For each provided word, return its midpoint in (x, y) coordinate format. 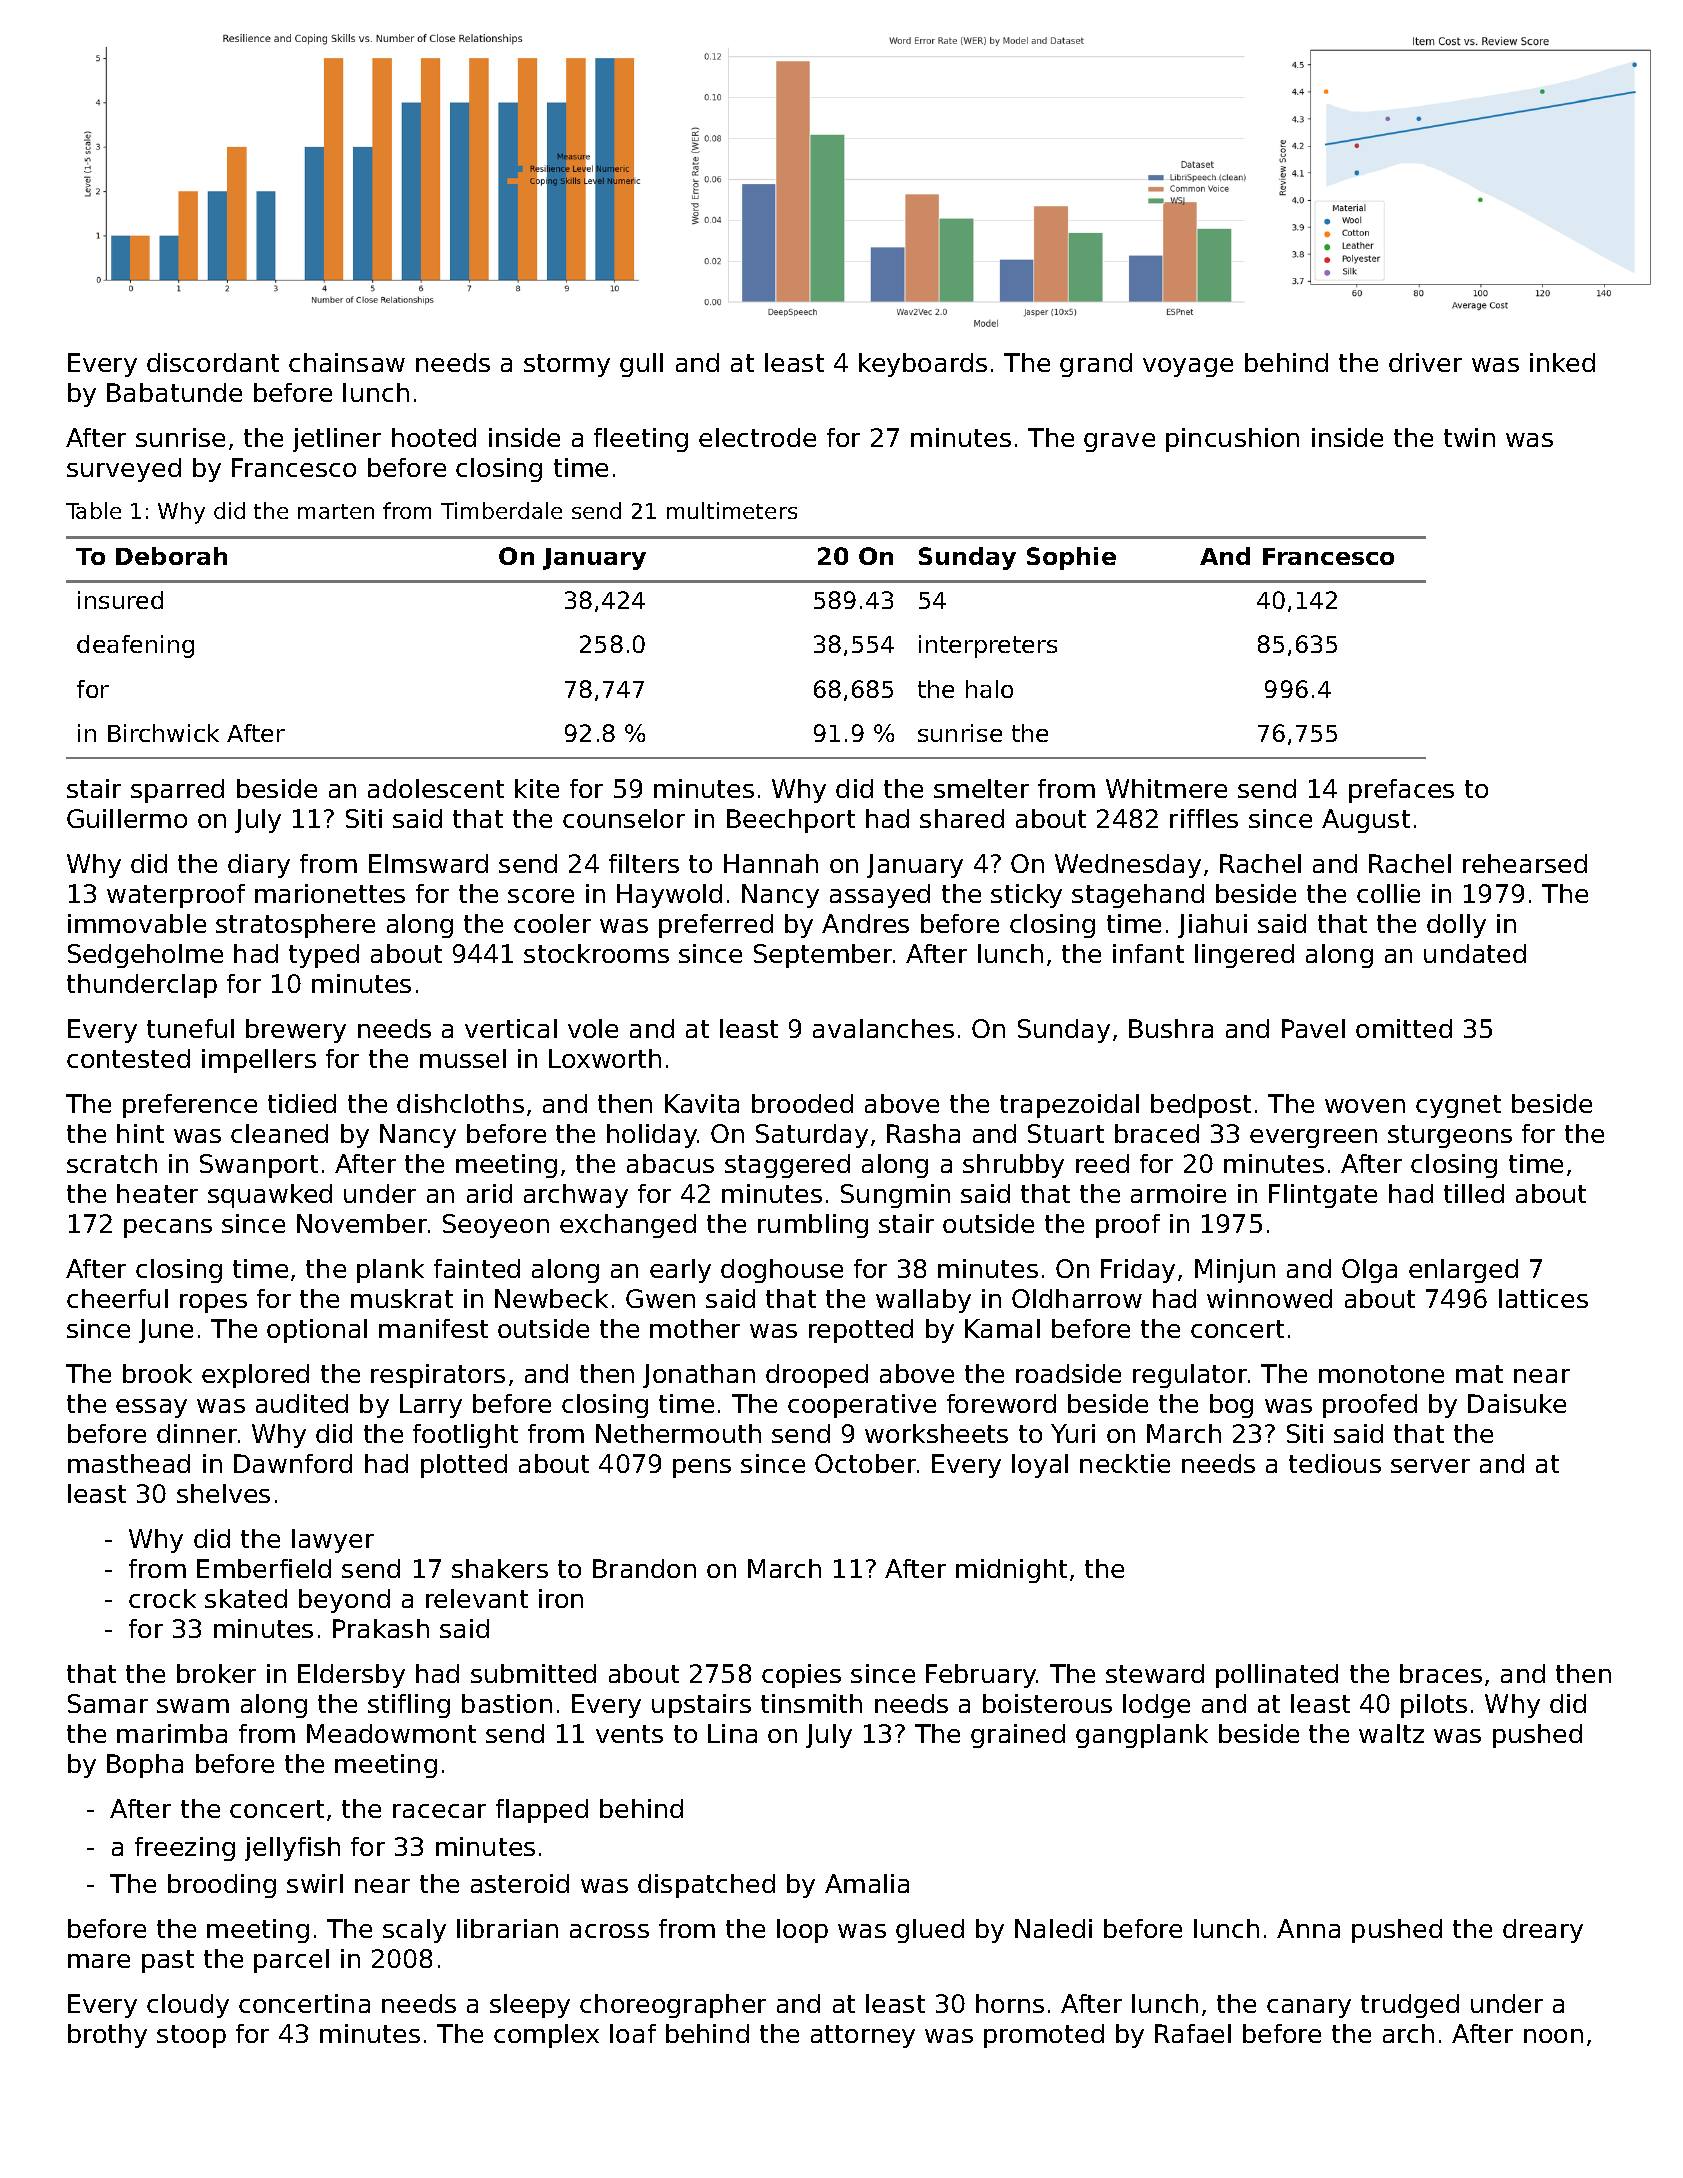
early (680, 1271)
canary (1309, 2008)
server (1430, 1466)
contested (128, 1058)
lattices (1543, 1298)
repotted (861, 1331)
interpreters (988, 646)
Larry (431, 1406)
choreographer (673, 2006)
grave (1119, 442)
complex (546, 2036)
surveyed (124, 470)
